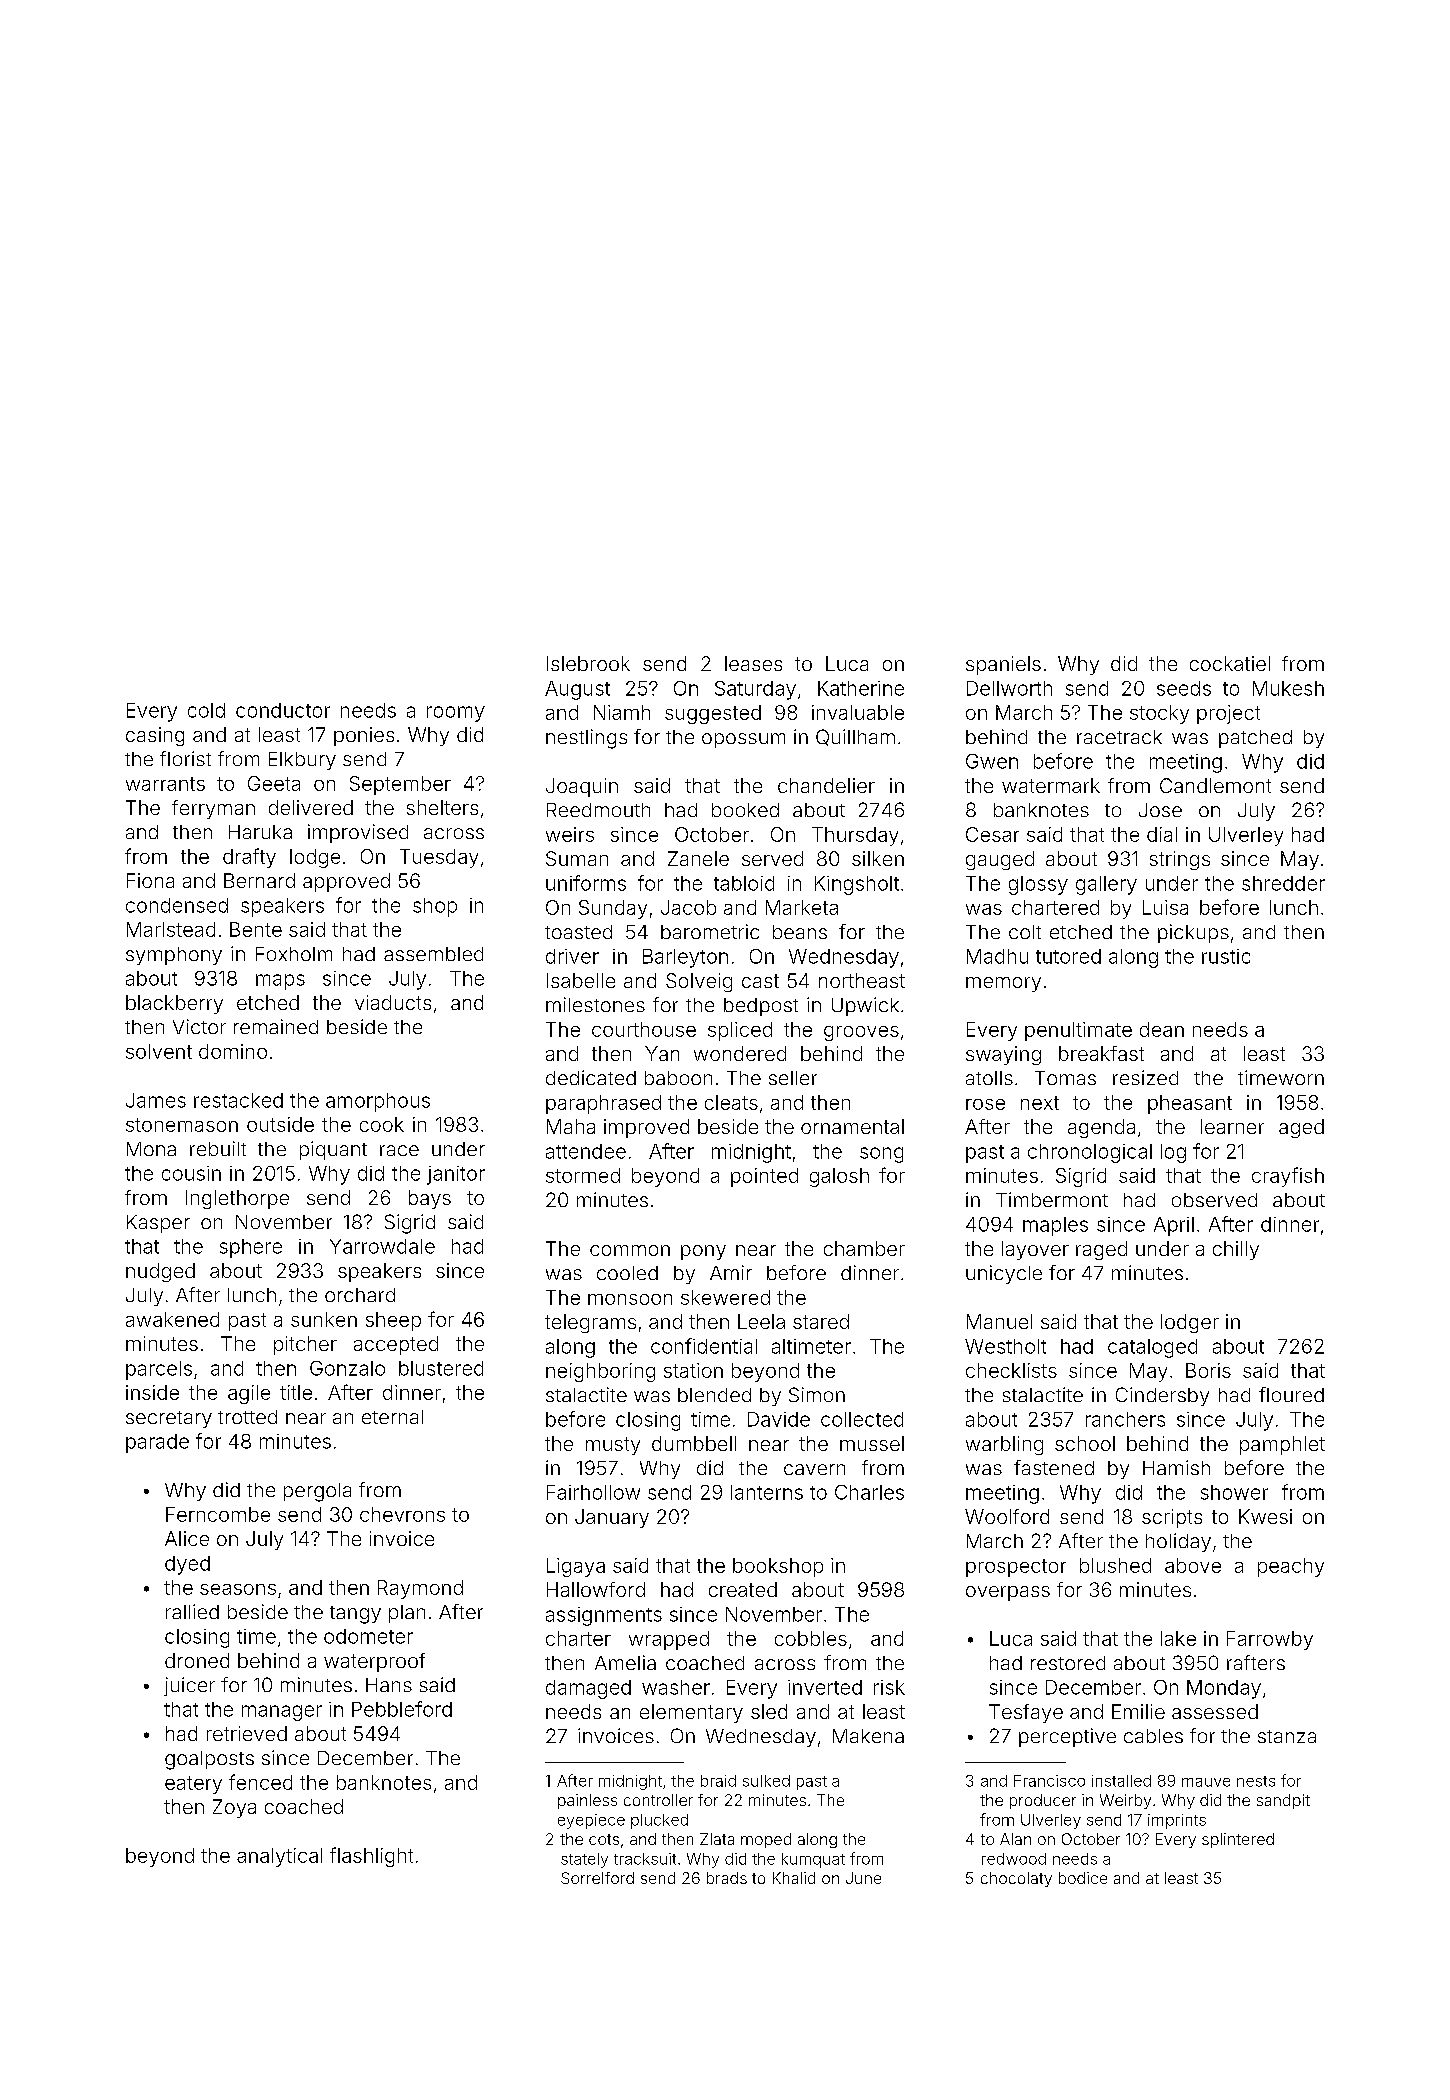 The height and width of the screenshot is (2100, 1450). What do you see at coordinates (1035, 1250) in the screenshot?
I see `layover` at bounding box center [1035, 1250].
